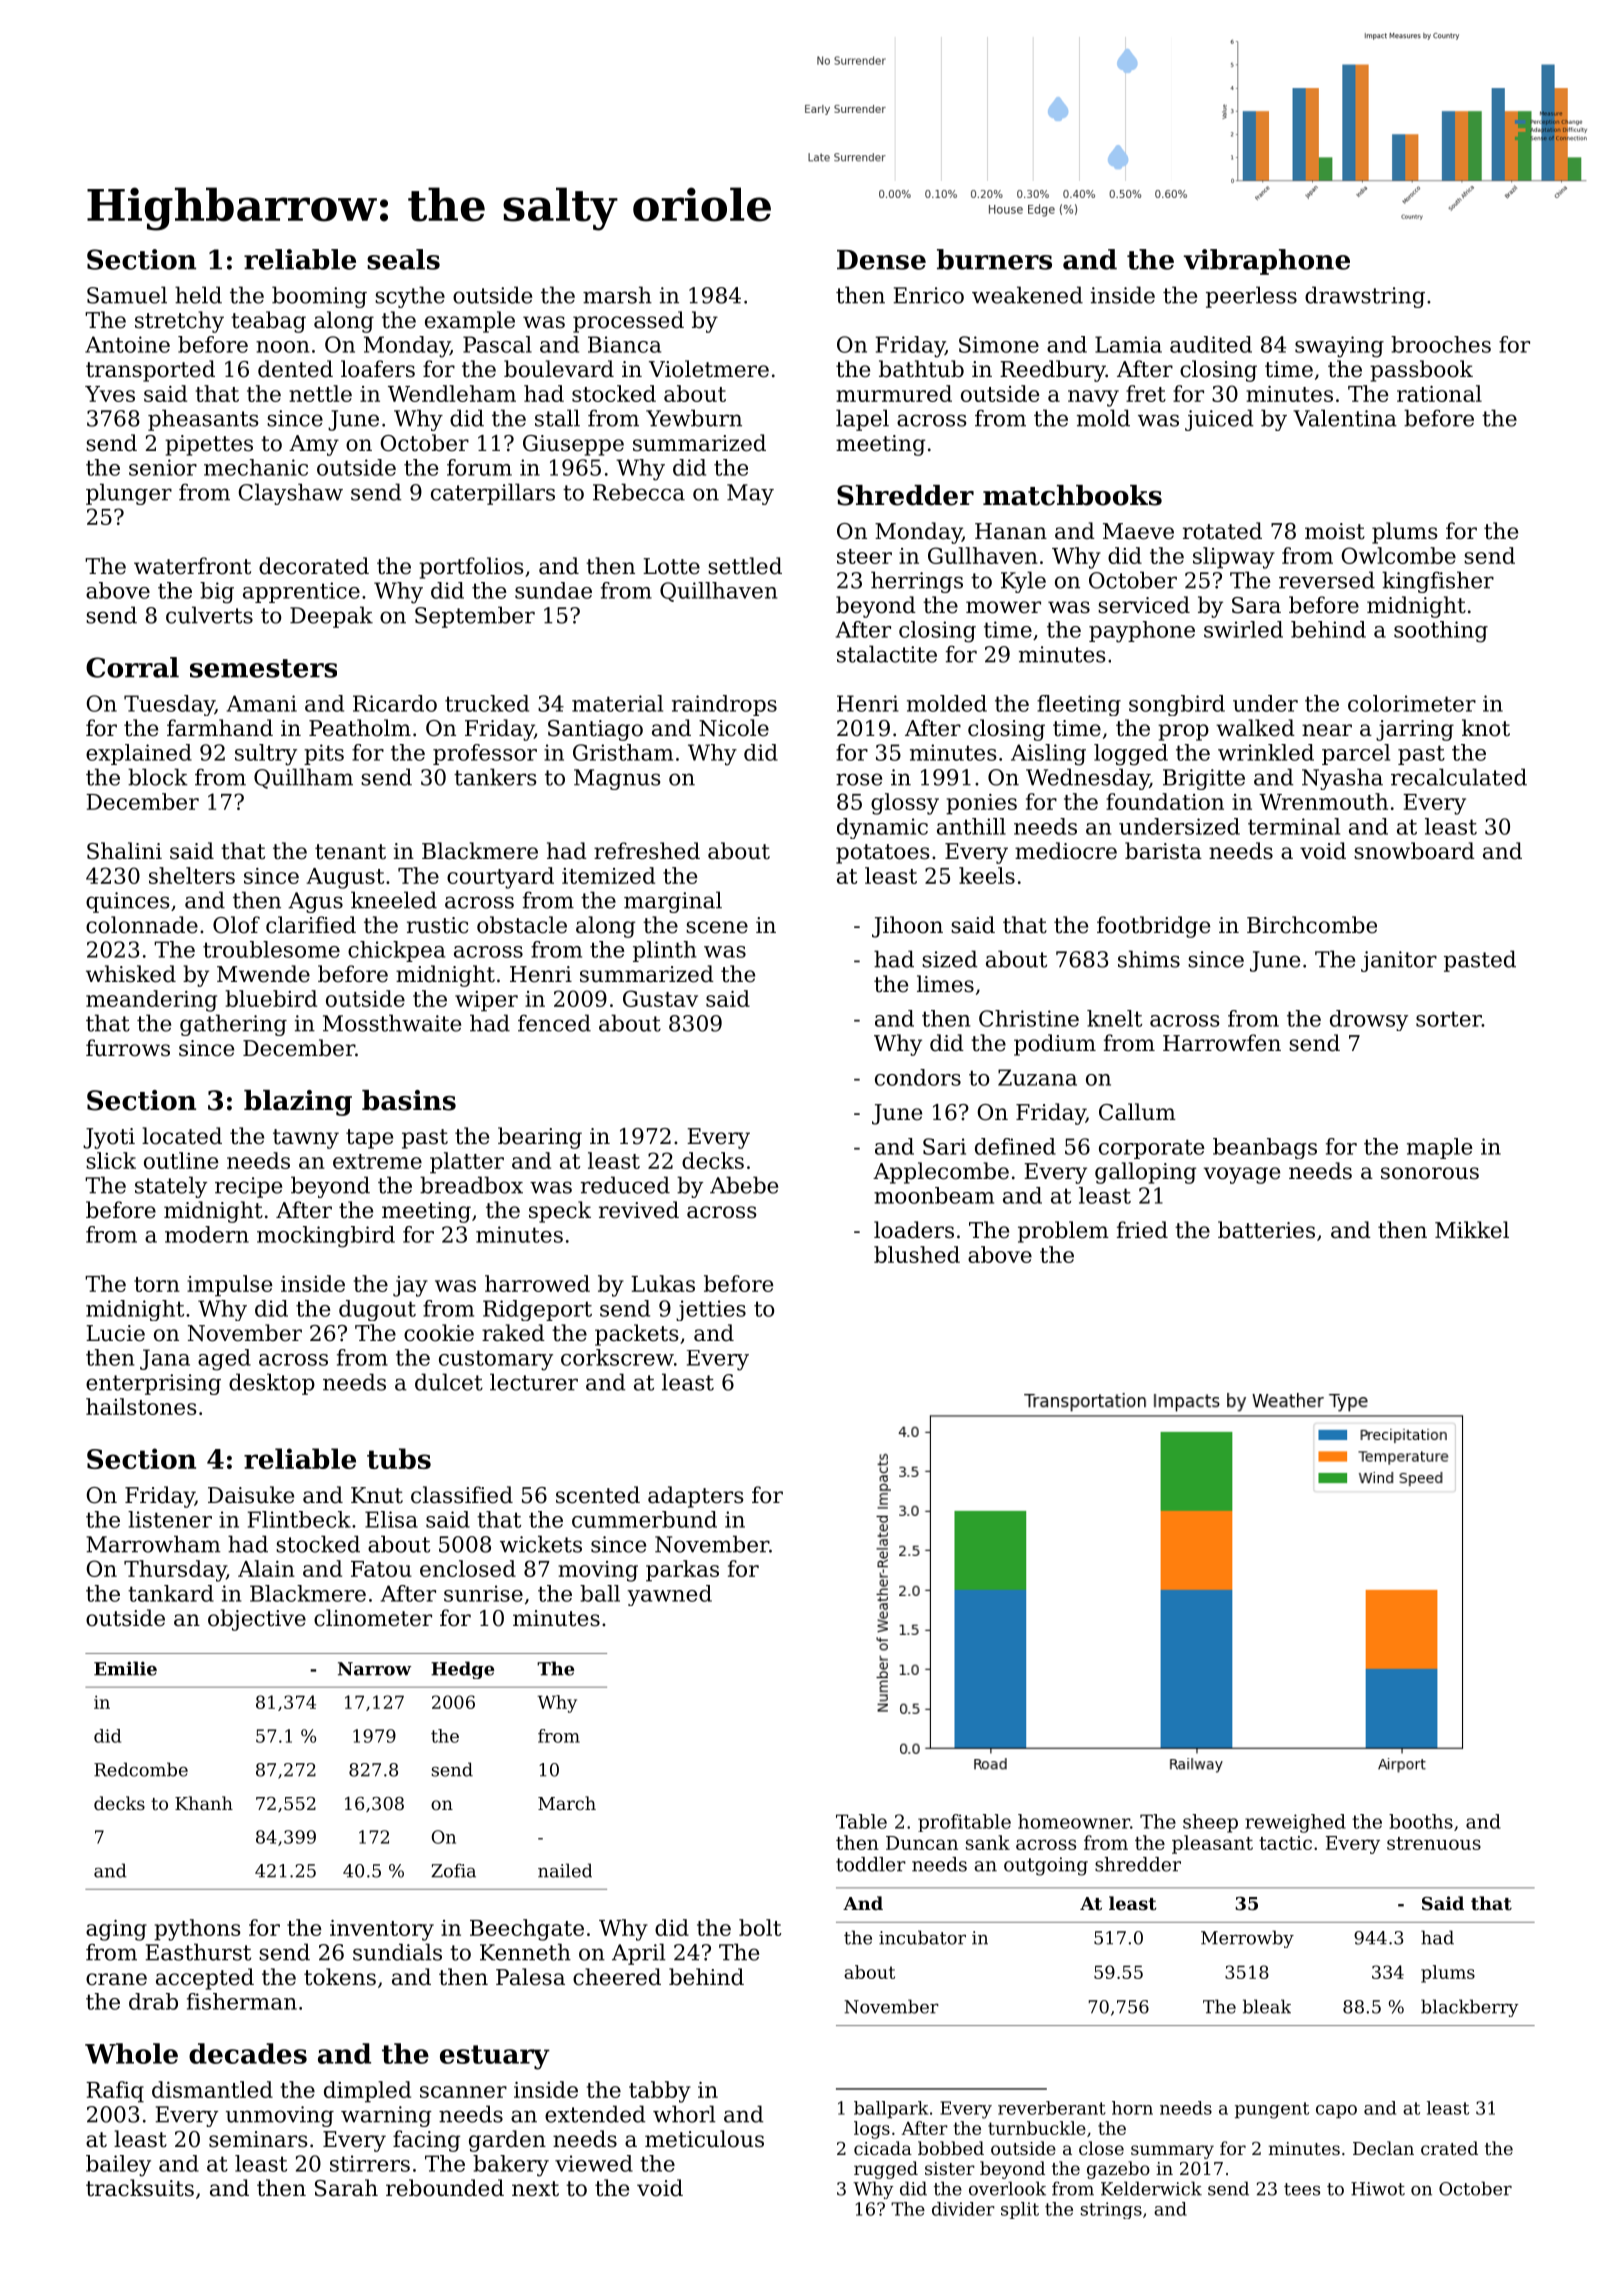  What do you see at coordinates (565, 1870) in the screenshot?
I see `nailed` at bounding box center [565, 1870].
